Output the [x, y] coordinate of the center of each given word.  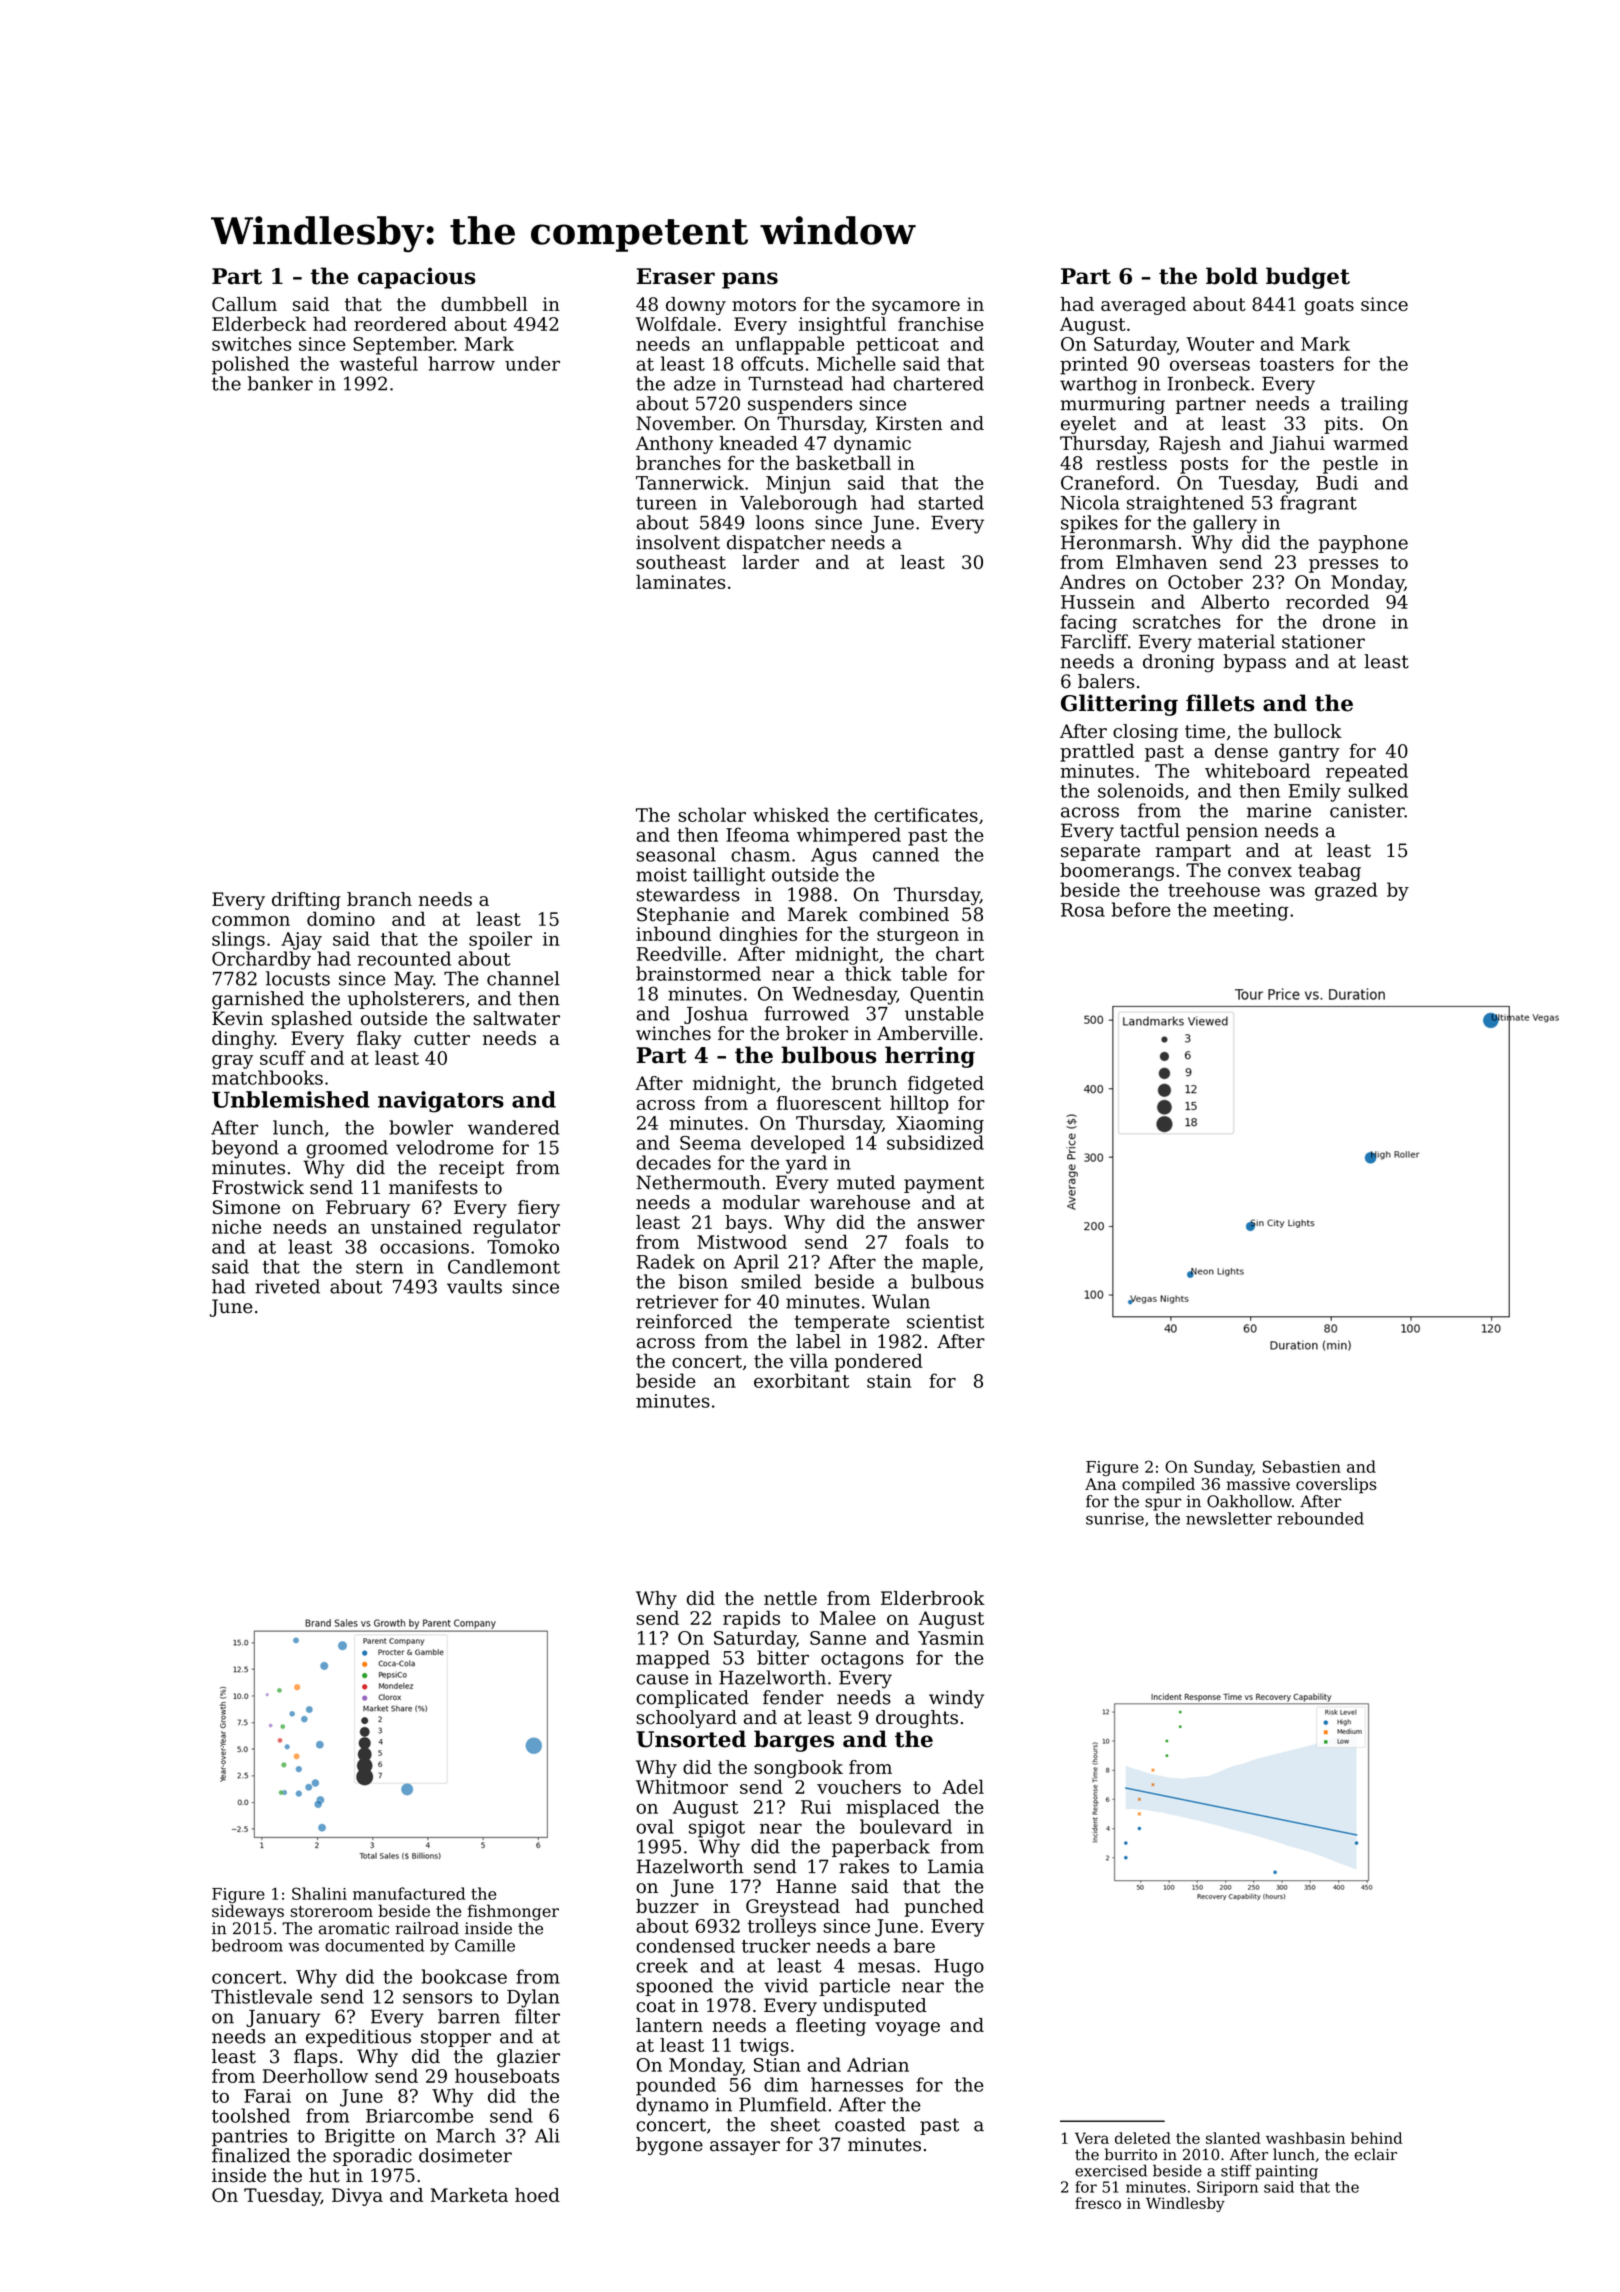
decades [673, 1162]
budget [1308, 278]
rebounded [1320, 1518]
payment [944, 1185]
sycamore [916, 308]
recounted [404, 958]
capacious [416, 278]
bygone [669, 2146]
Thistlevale [261, 1996]
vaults [474, 1286]
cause [662, 1679]
